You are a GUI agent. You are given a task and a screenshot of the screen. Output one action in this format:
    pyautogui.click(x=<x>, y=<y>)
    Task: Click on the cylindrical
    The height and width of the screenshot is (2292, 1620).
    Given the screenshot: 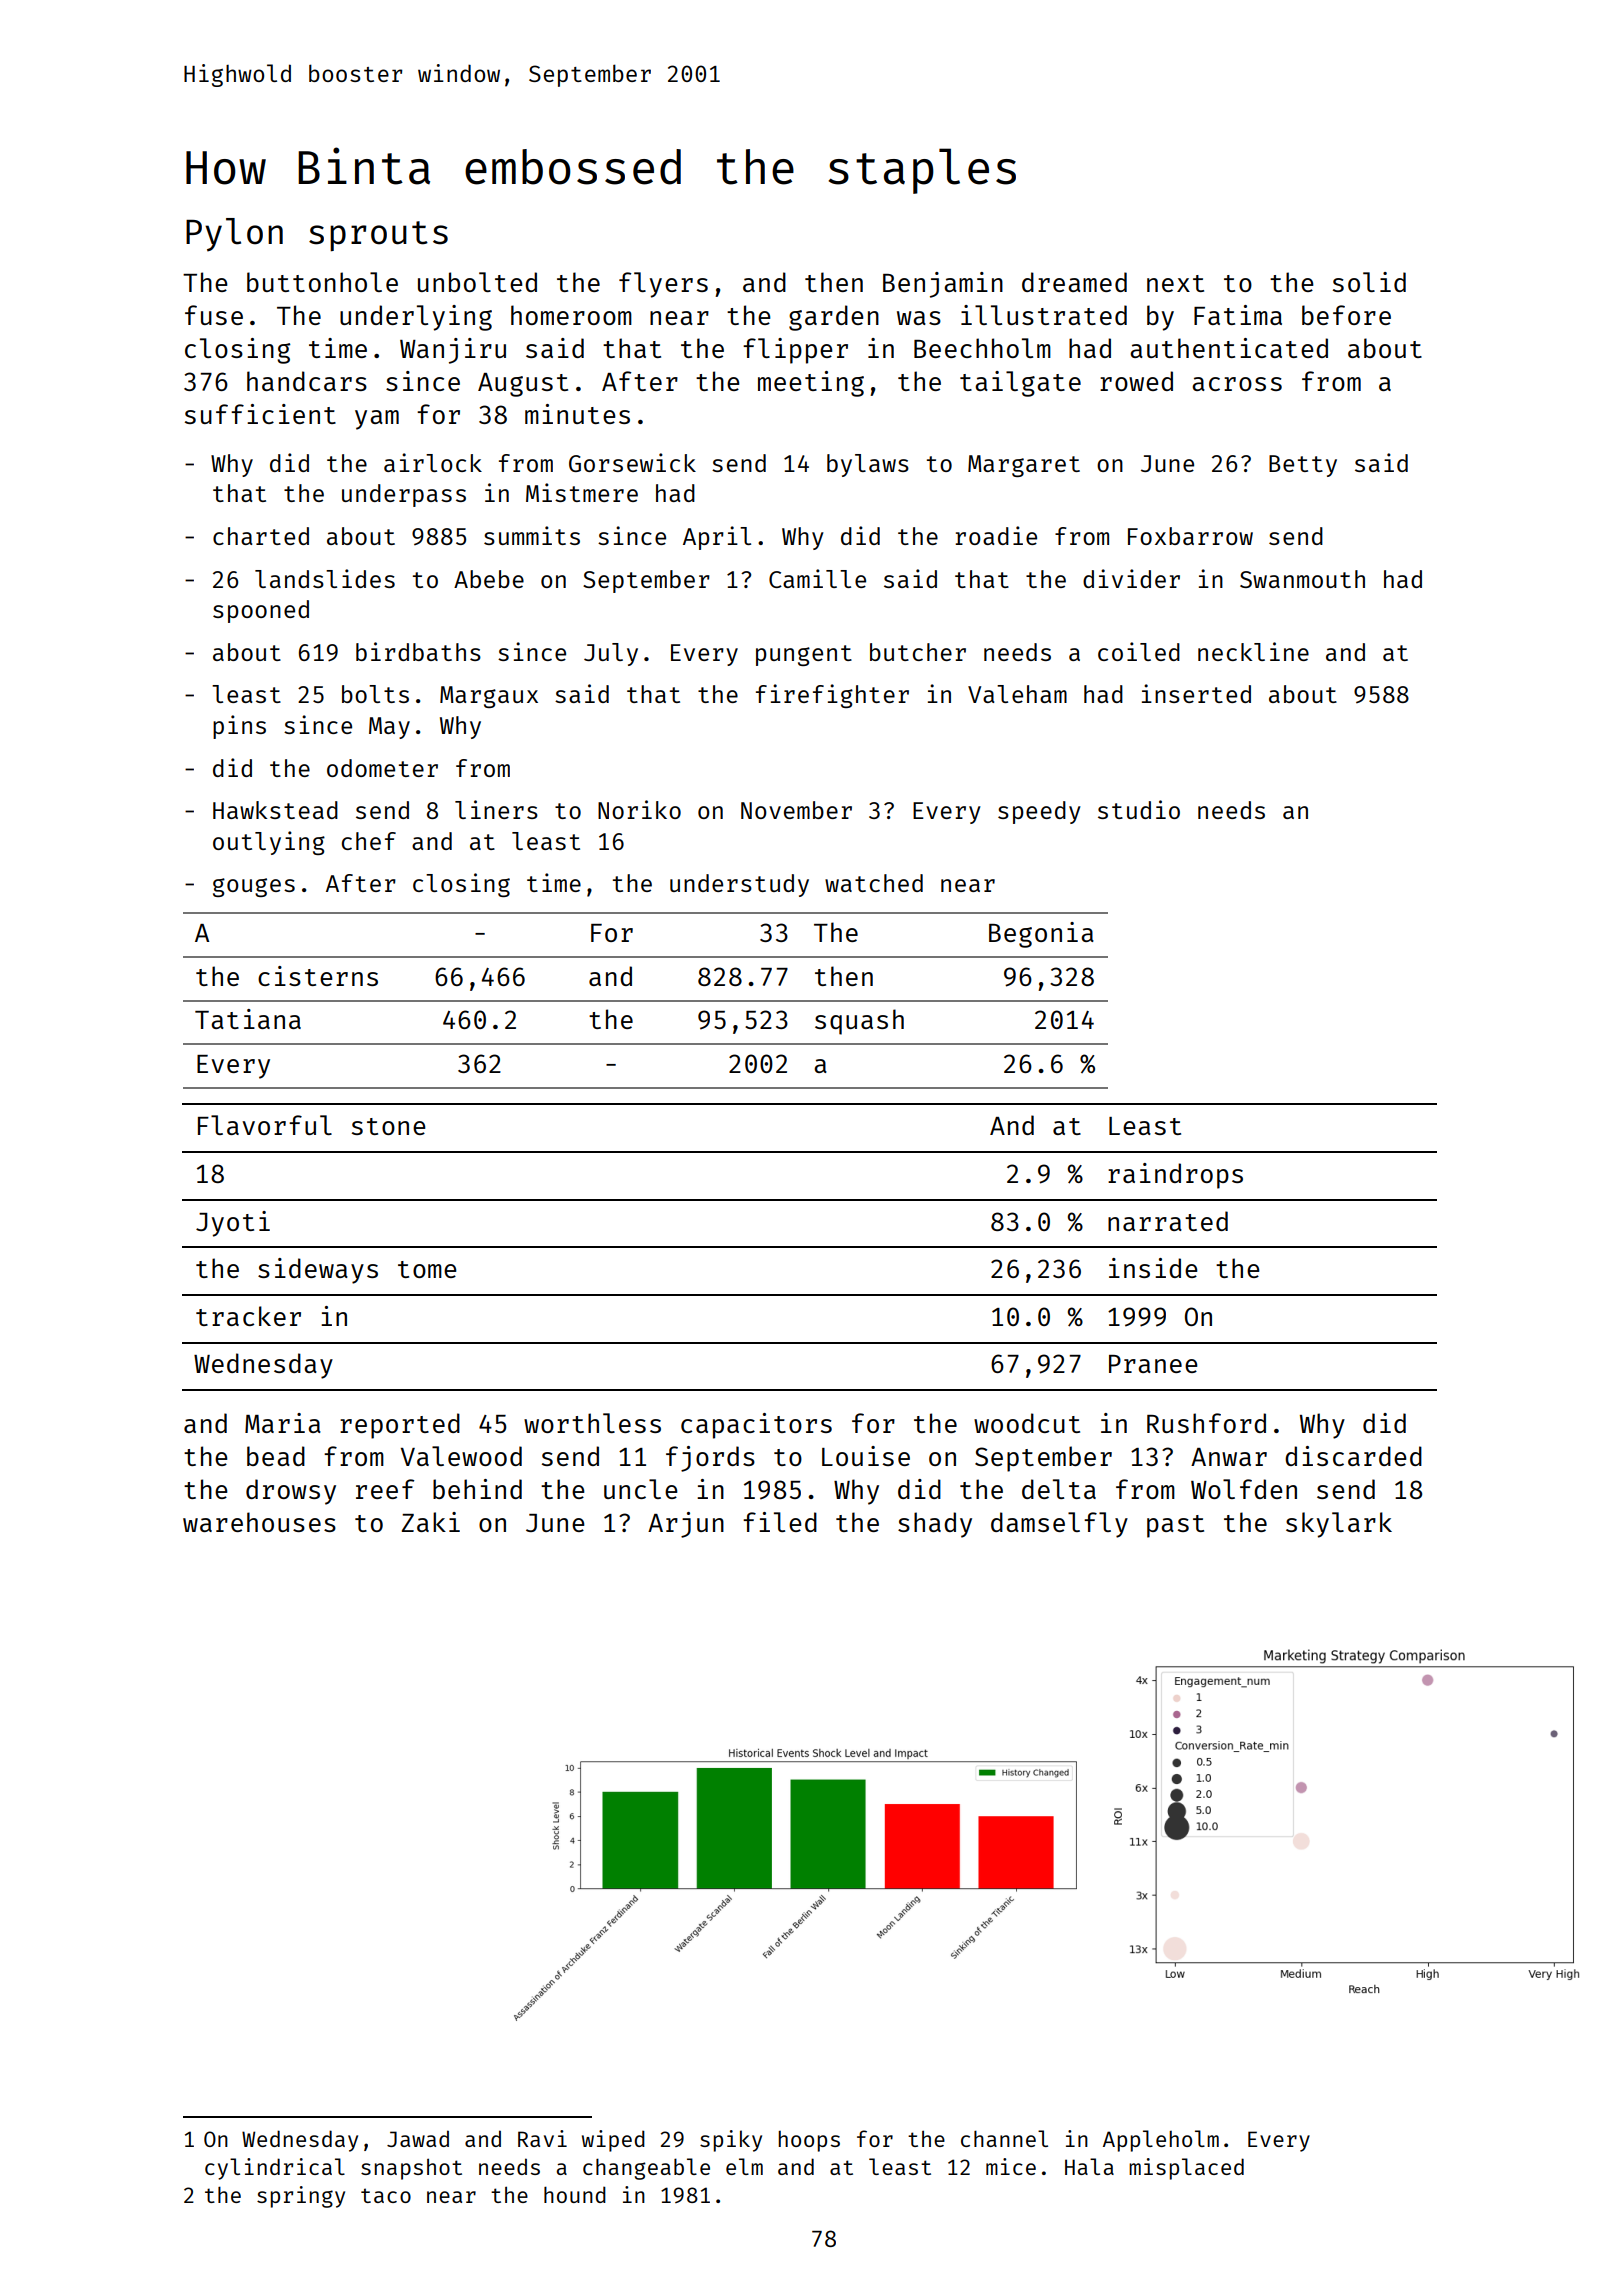 What is the action you would take?
    pyautogui.click(x=275, y=2169)
